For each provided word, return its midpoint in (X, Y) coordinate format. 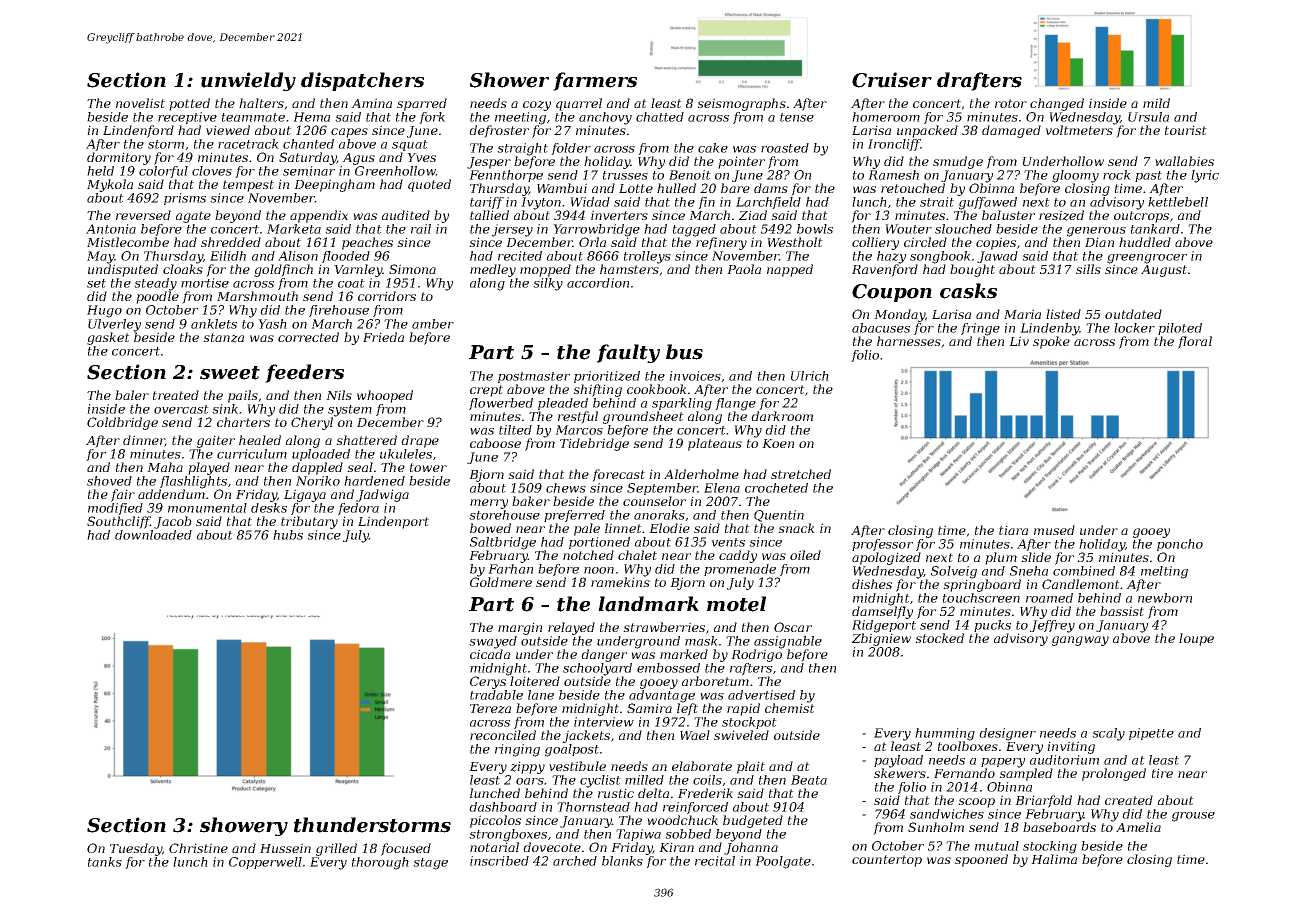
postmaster (534, 377)
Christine (198, 848)
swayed (493, 642)
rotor (1011, 103)
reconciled (503, 735)
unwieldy (248, 81)
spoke (1051, 342)
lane (541, 695)
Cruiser (892, 80)
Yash (272, 324)
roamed (1049, 598)
